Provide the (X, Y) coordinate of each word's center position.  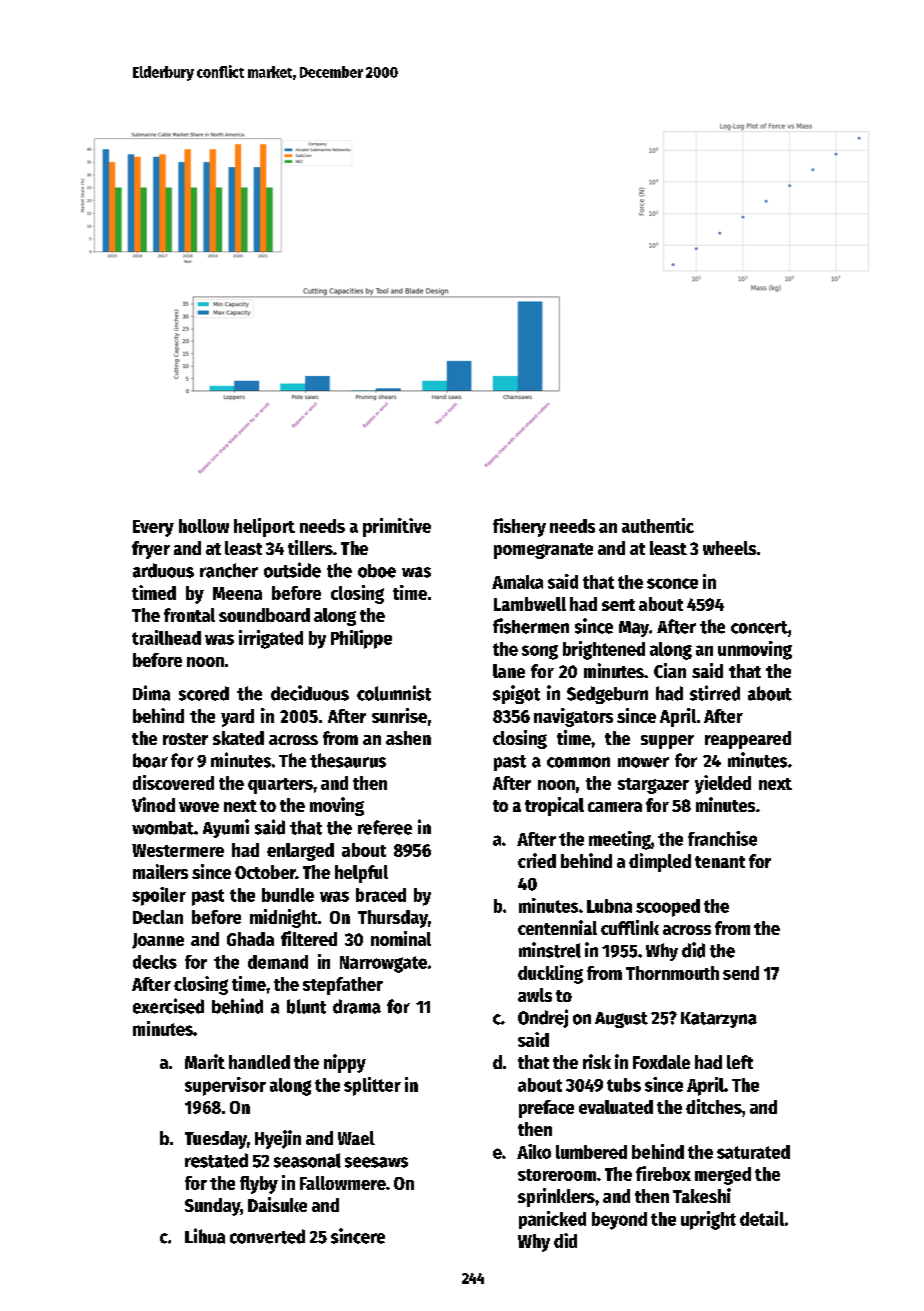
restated (216, 1160)
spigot (516, 694)
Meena (237, 593)
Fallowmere (343, 1183)
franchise (722, 838)
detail (762, 1218)
